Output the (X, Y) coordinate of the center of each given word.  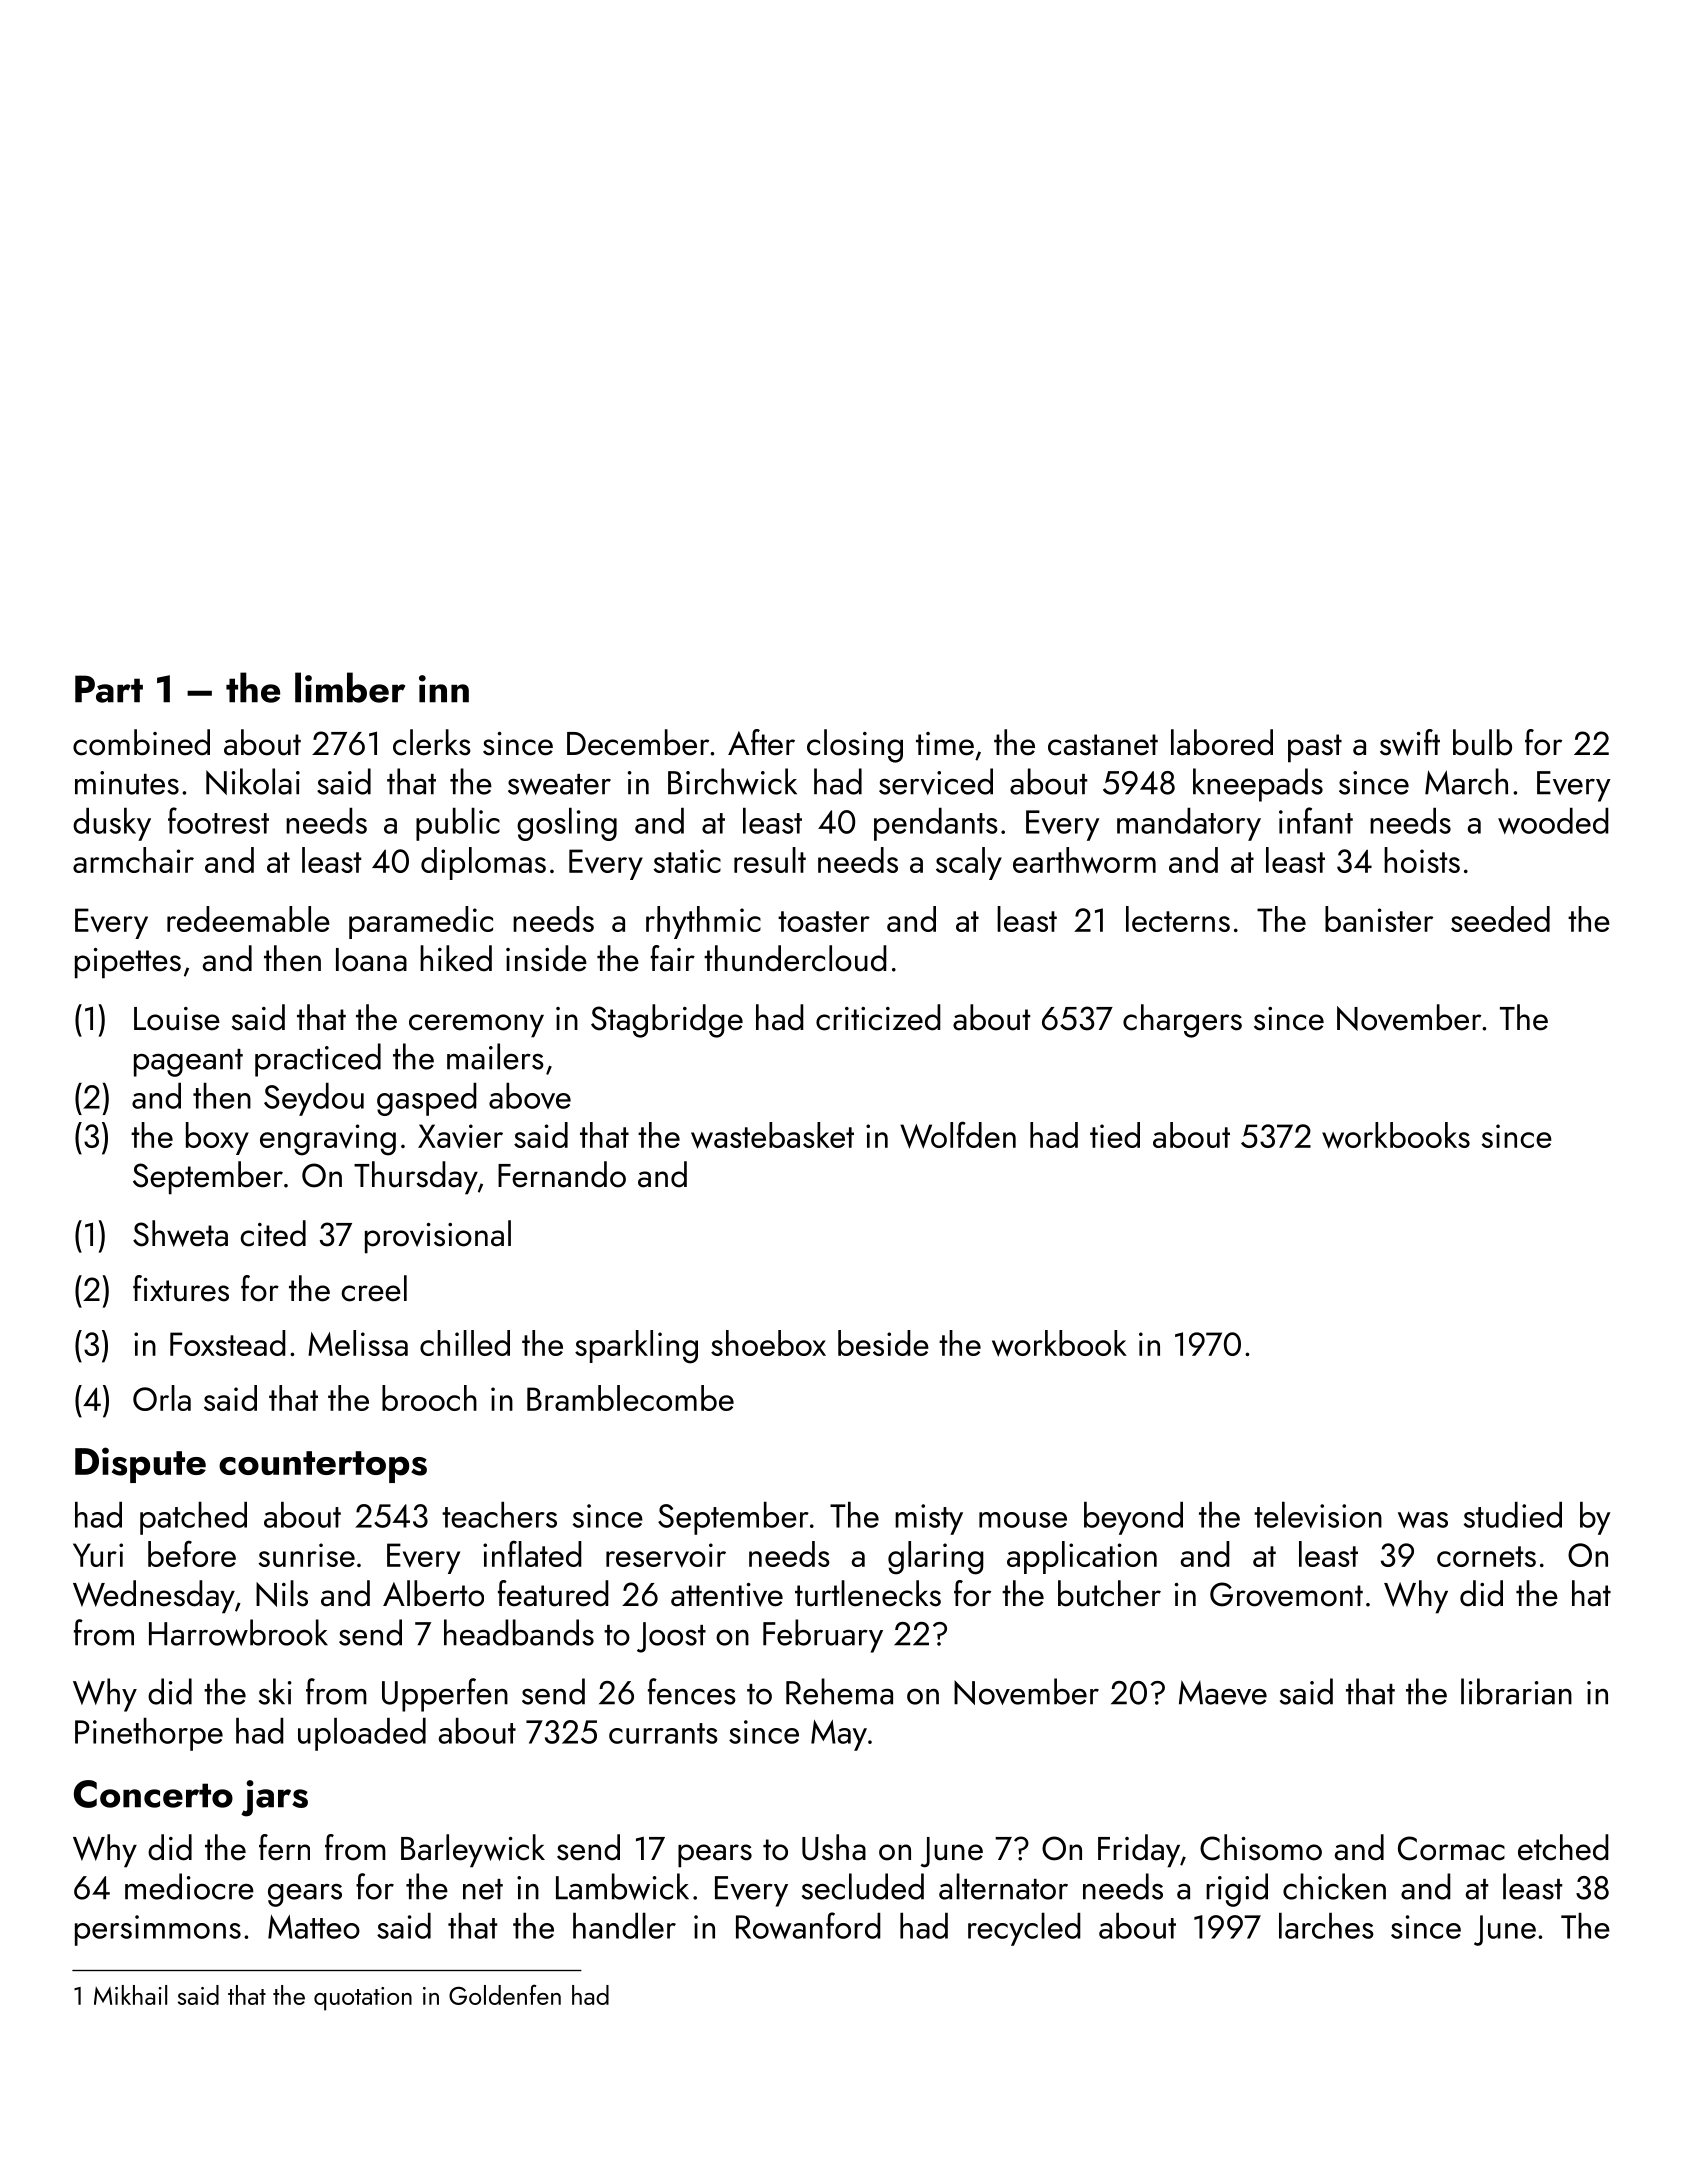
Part (109, 689)
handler (624, 1926)
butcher (1109, 1593)
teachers (499, 1515)
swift (1410, 742)
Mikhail (130, 1995)
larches (1326, 1926)
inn (444, 689)
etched (1563, 1847)
